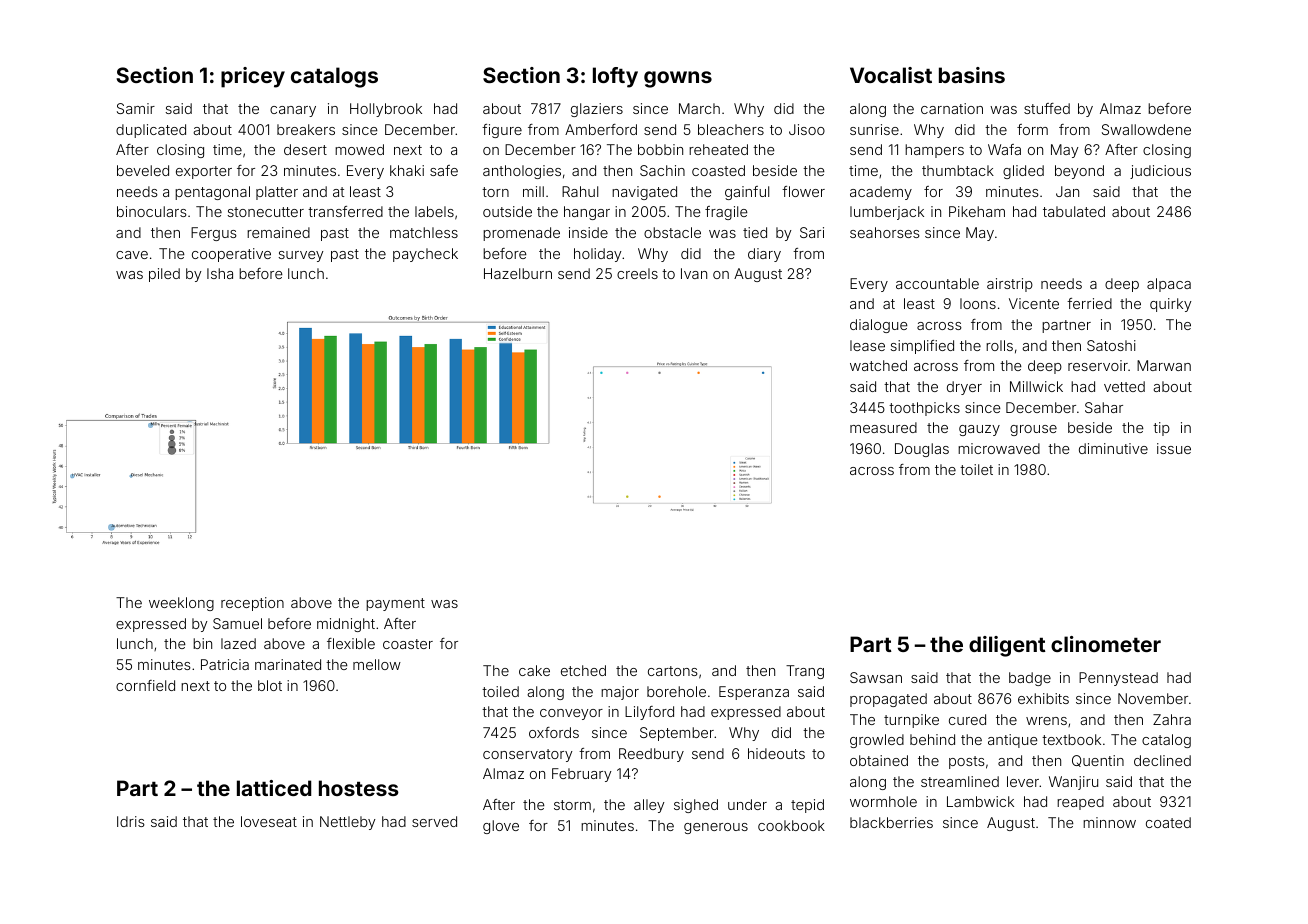  Describe the element at coordinates (518, 273) in the screenshot. I see `Hazelburn` at that location.
